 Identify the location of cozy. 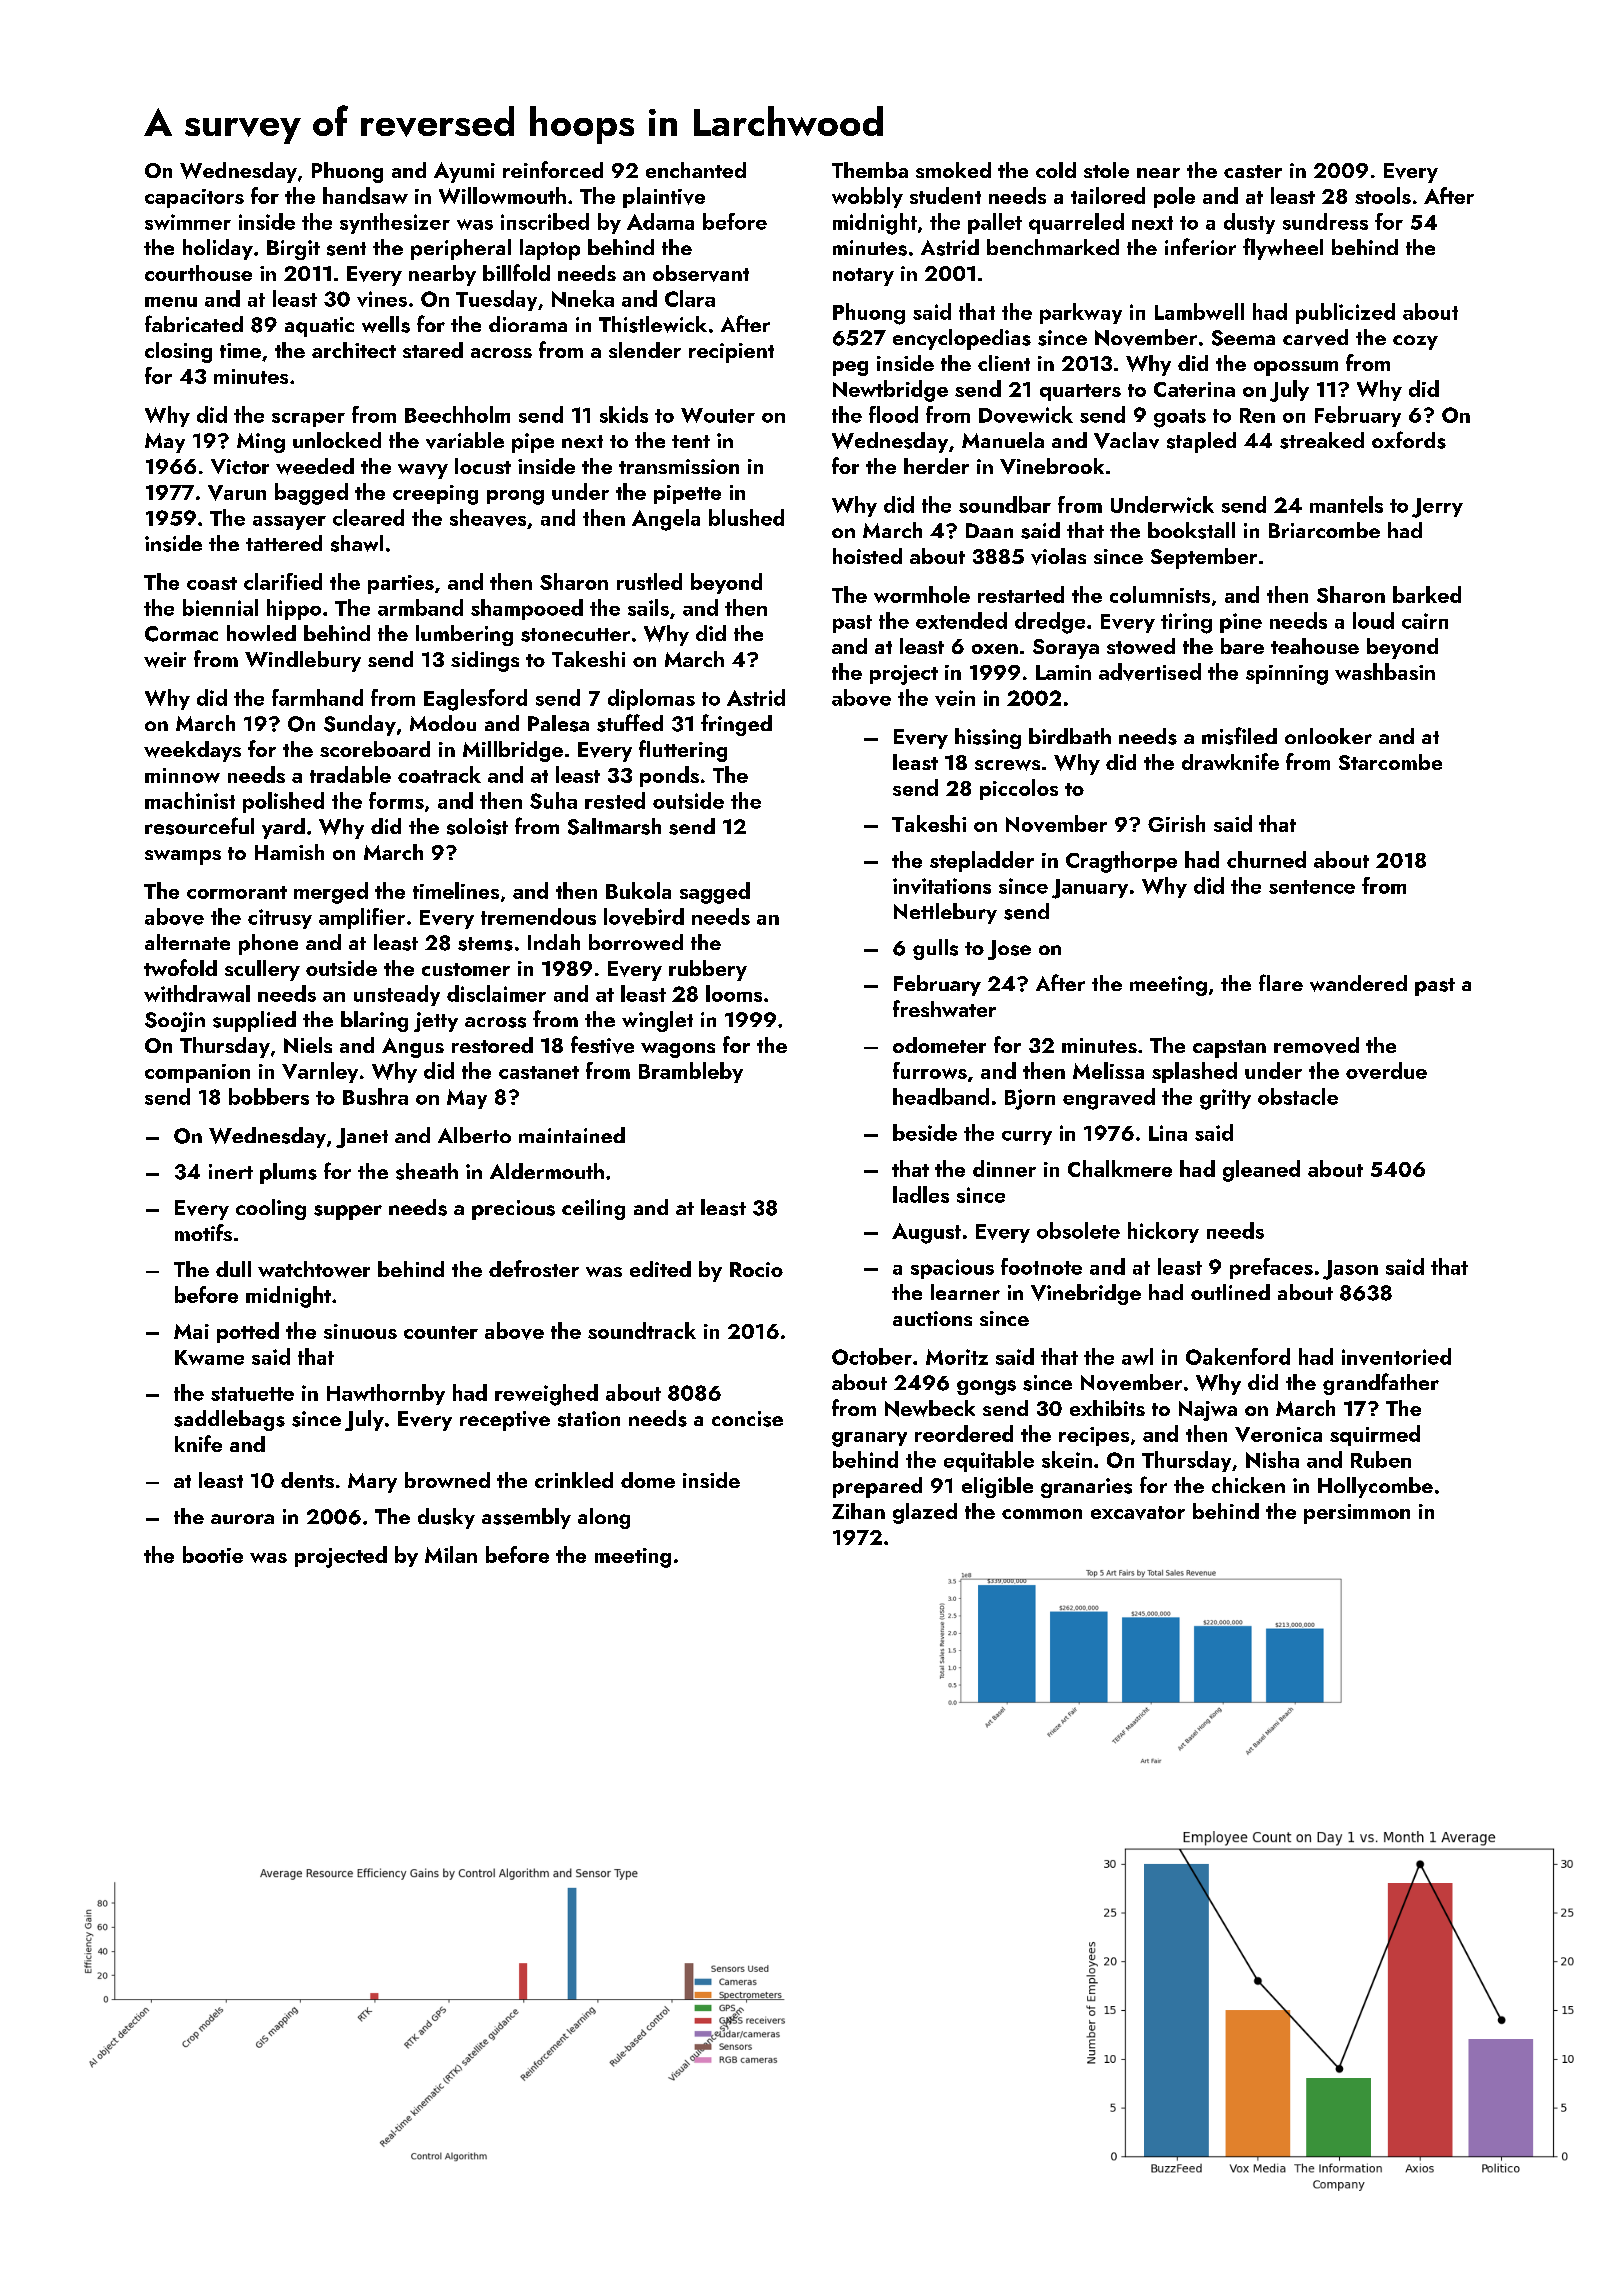
(1415, 342).
